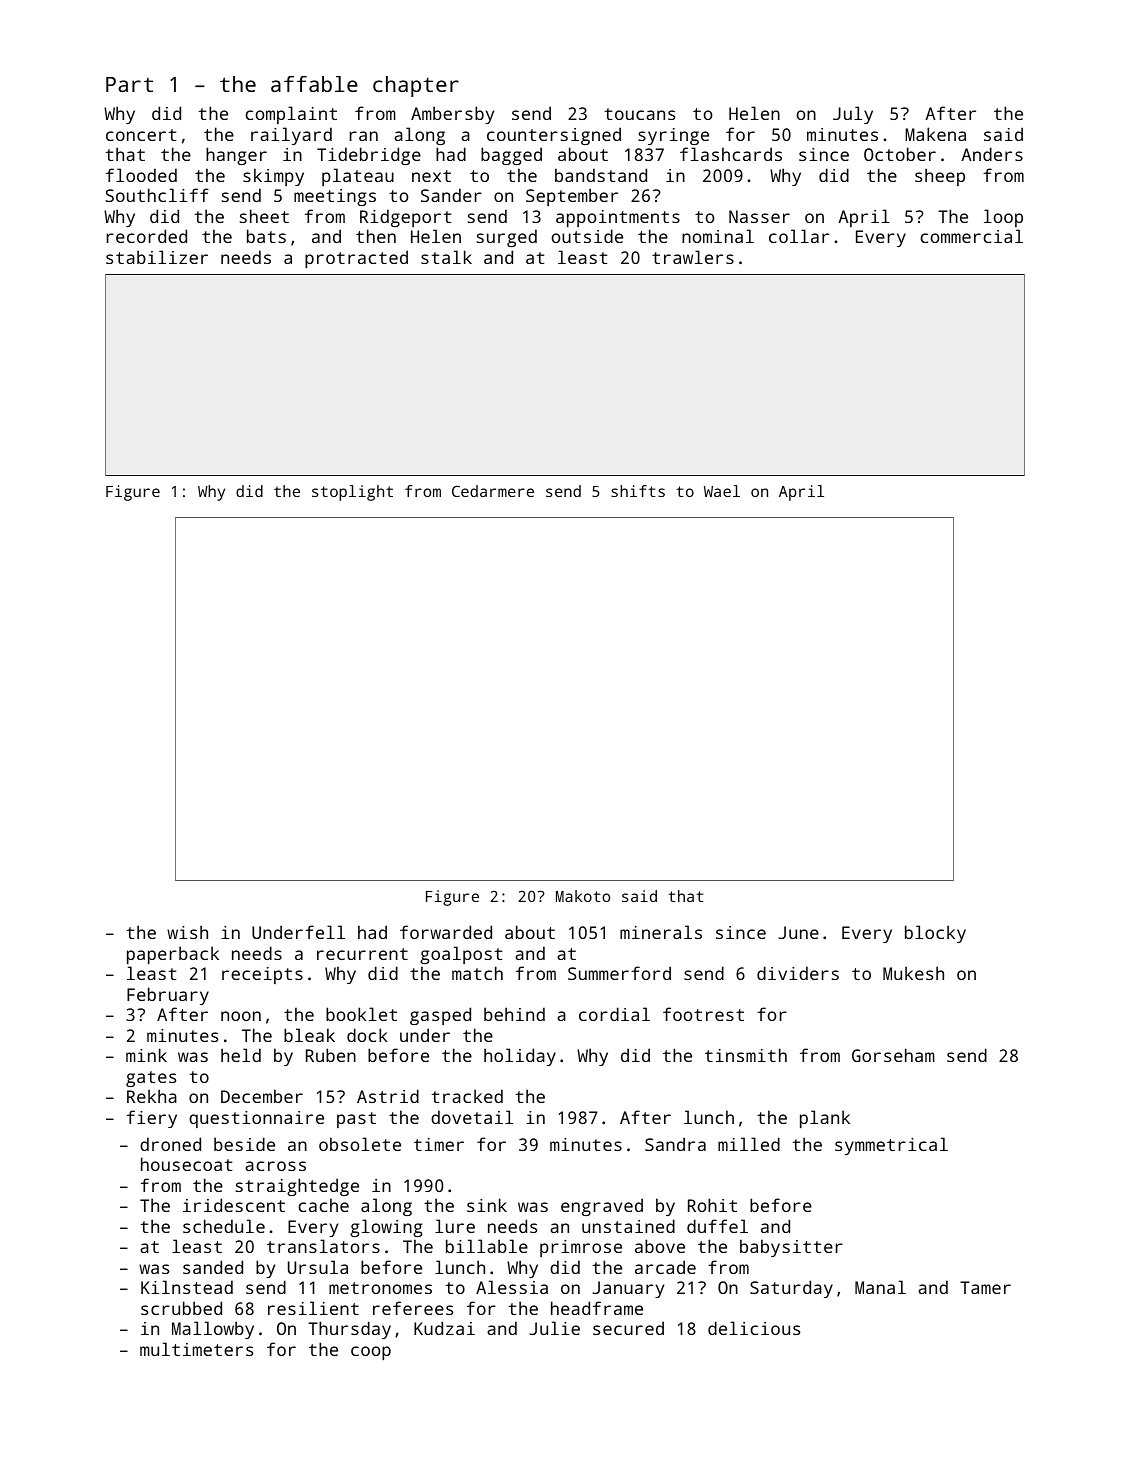  I want to click on coop, so click(371, 1353).
